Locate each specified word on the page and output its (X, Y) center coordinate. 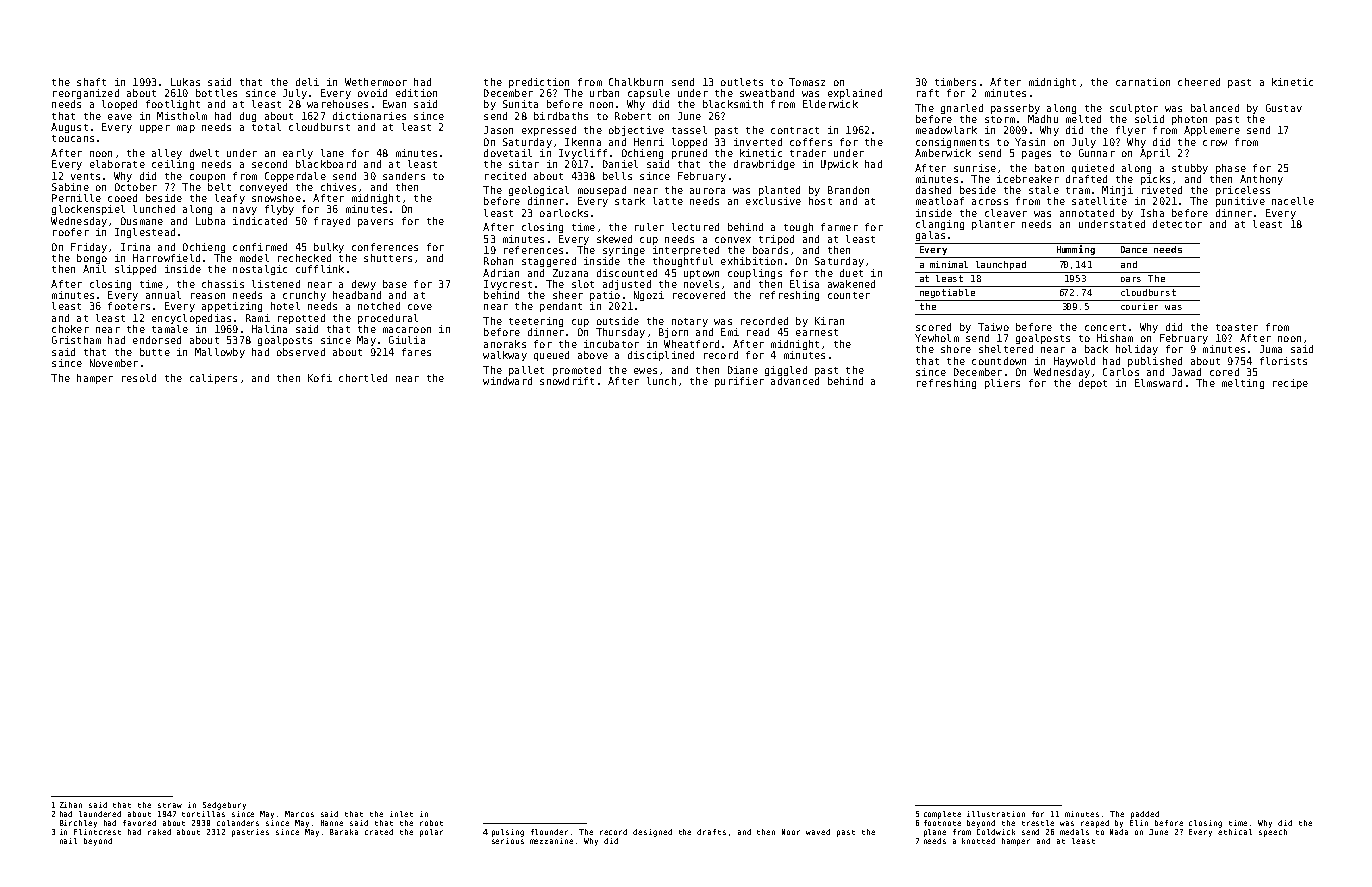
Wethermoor (376, 82)
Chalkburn (636, 82)
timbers (955, 82)
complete (942, 815)
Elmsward (1158, 383)
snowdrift (567, 381)
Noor (791, 832)
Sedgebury (224, 806)
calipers (213, 379)
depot (1093, 384)
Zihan (71, 805)
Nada (1119, 832)
